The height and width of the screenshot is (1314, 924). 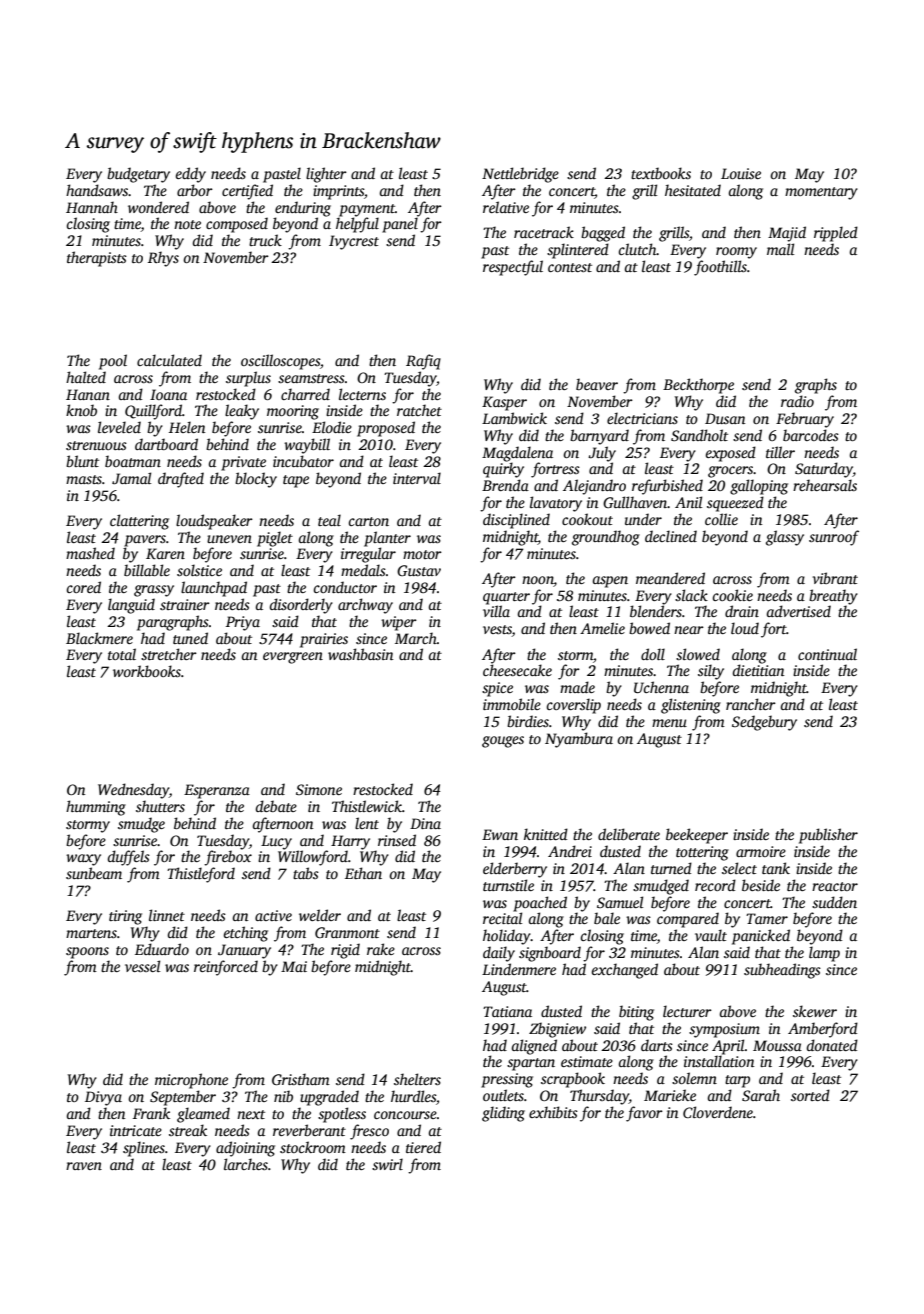 I want to click on relative, so click(x=506, y=207).
